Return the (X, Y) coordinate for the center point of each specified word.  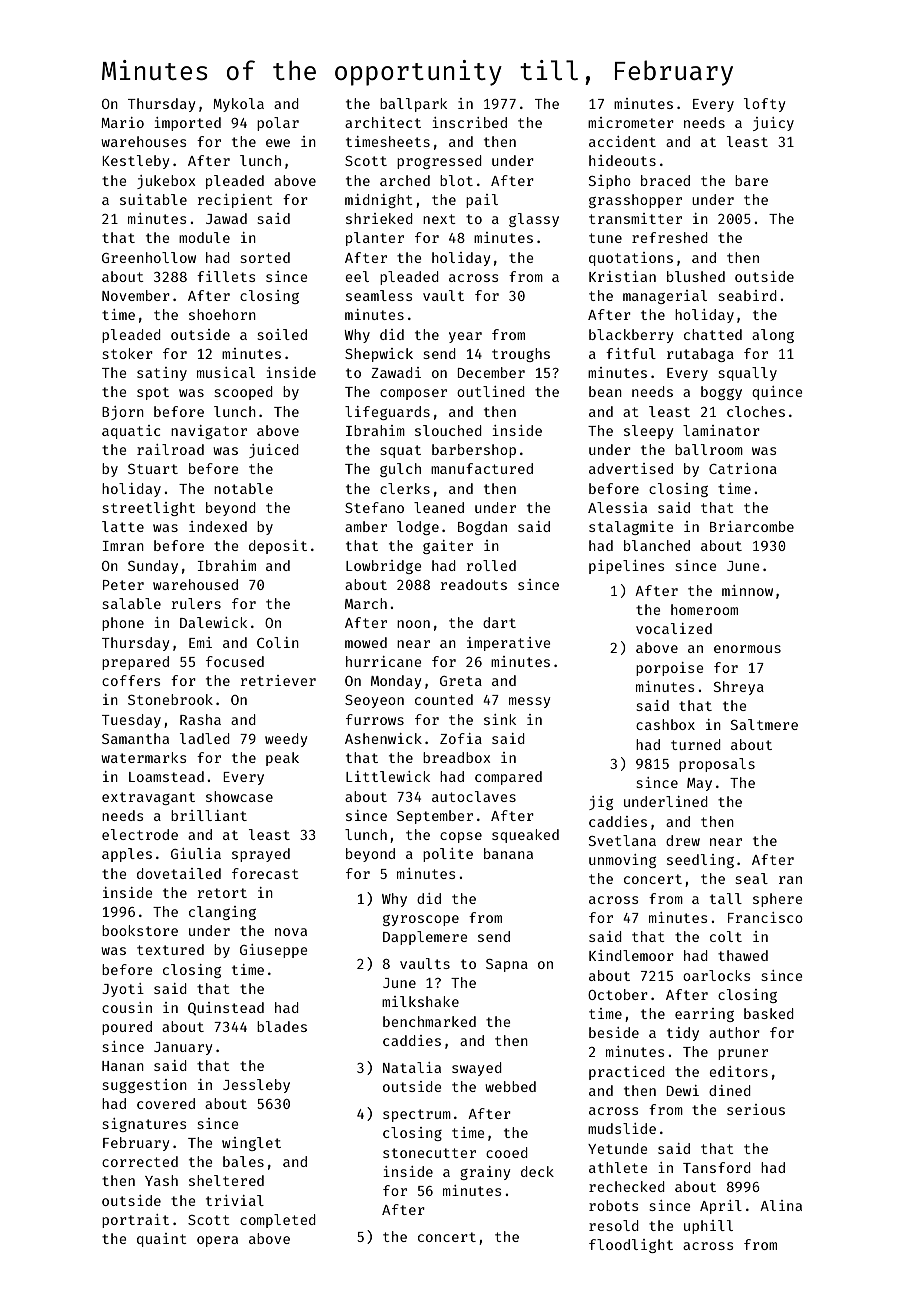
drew (683, 840)
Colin (278, 642)
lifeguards (387, 413)
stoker (128, 353)
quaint (162, 1240)
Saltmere (764, 724)
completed (278, 1221)
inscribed (469, 122)
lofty (764, 105)
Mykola (238, 105)
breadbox (457, 757)
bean (605, 391)
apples (127, 855)
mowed (366, 642)
